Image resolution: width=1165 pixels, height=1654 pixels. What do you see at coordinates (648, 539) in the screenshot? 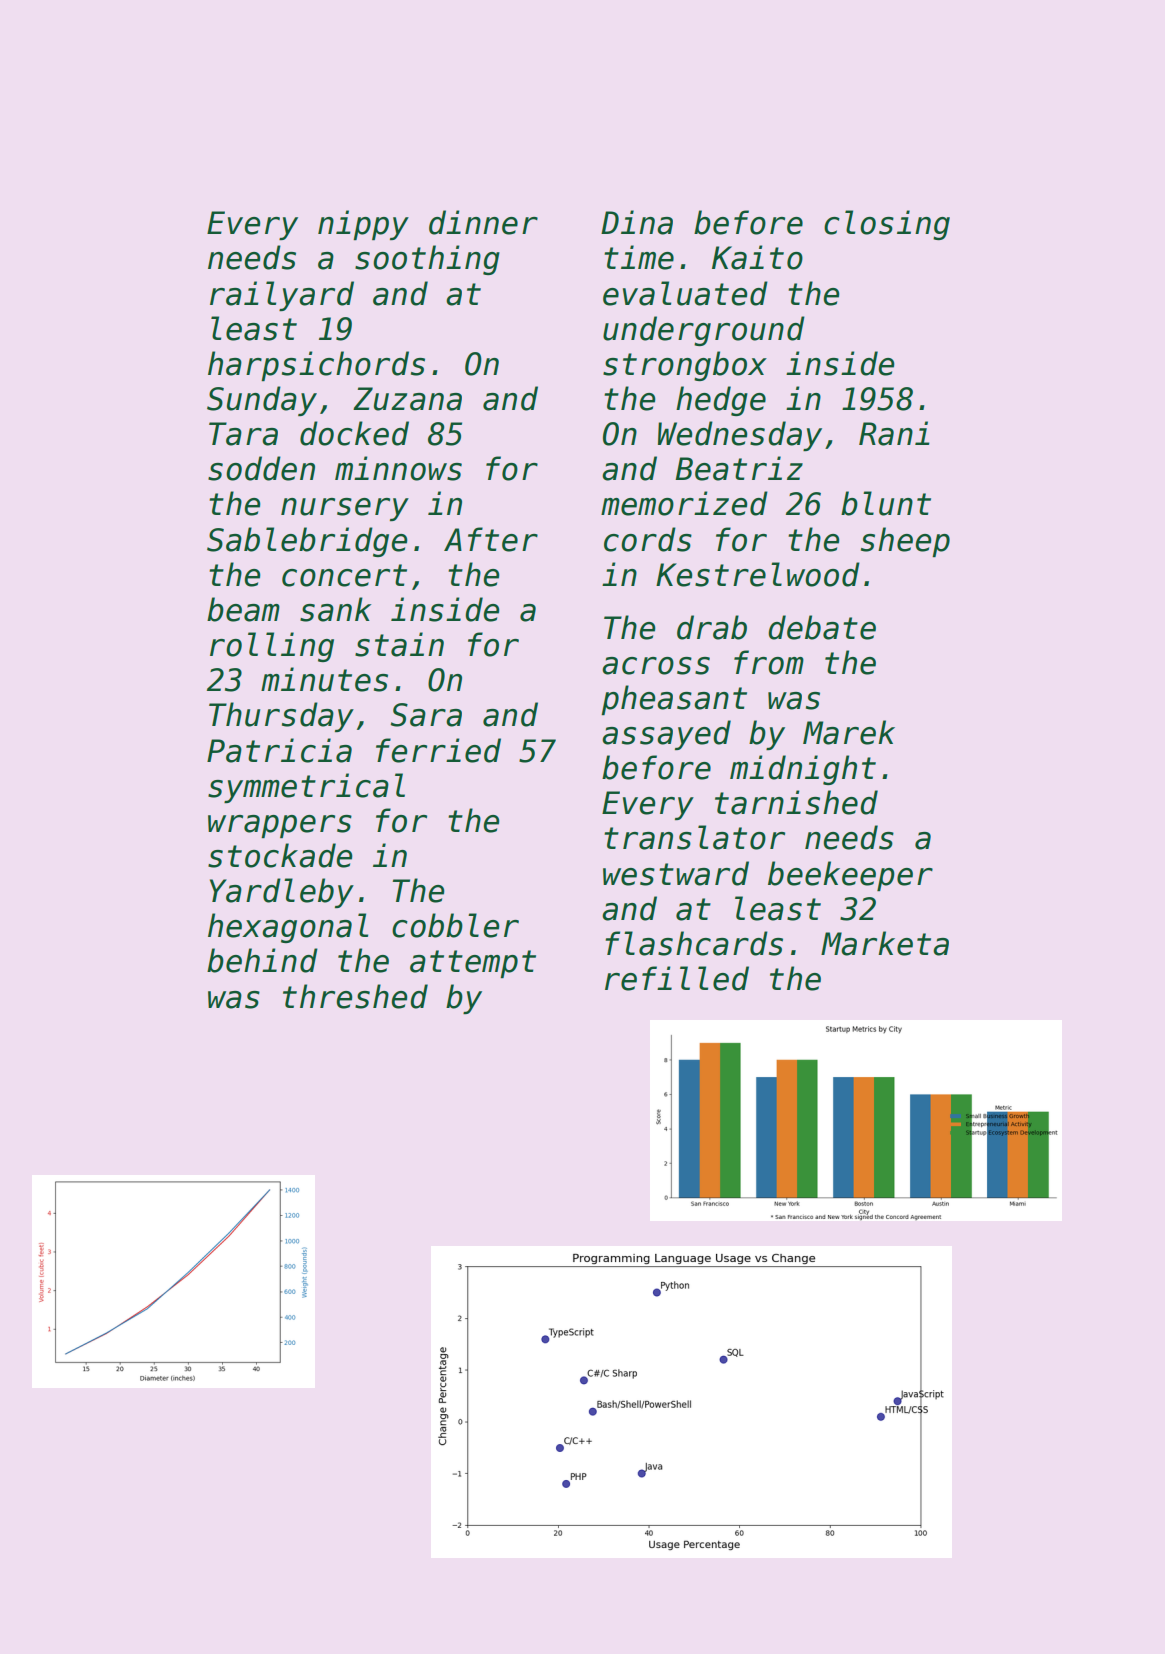
I see `cords` at bounding box center [648, 539].
